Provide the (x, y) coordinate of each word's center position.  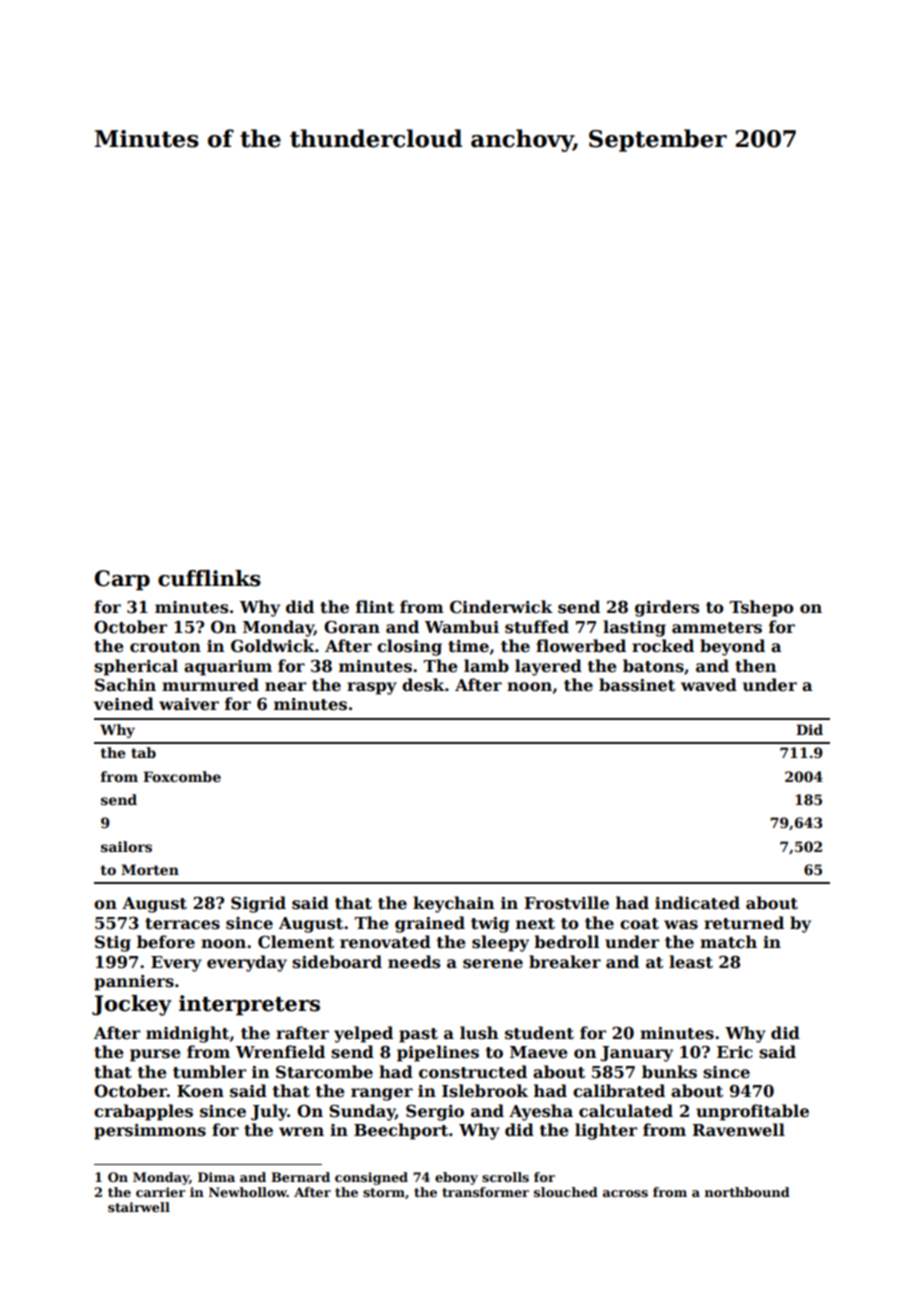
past (418, 1035)
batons (653, 666)
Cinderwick (501, 607)
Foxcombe (182, 776)
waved (709, 685)
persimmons (150, 1132)
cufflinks (209, 578)
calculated (626, 1111)
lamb (486, 665)
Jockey (132, 1005)
